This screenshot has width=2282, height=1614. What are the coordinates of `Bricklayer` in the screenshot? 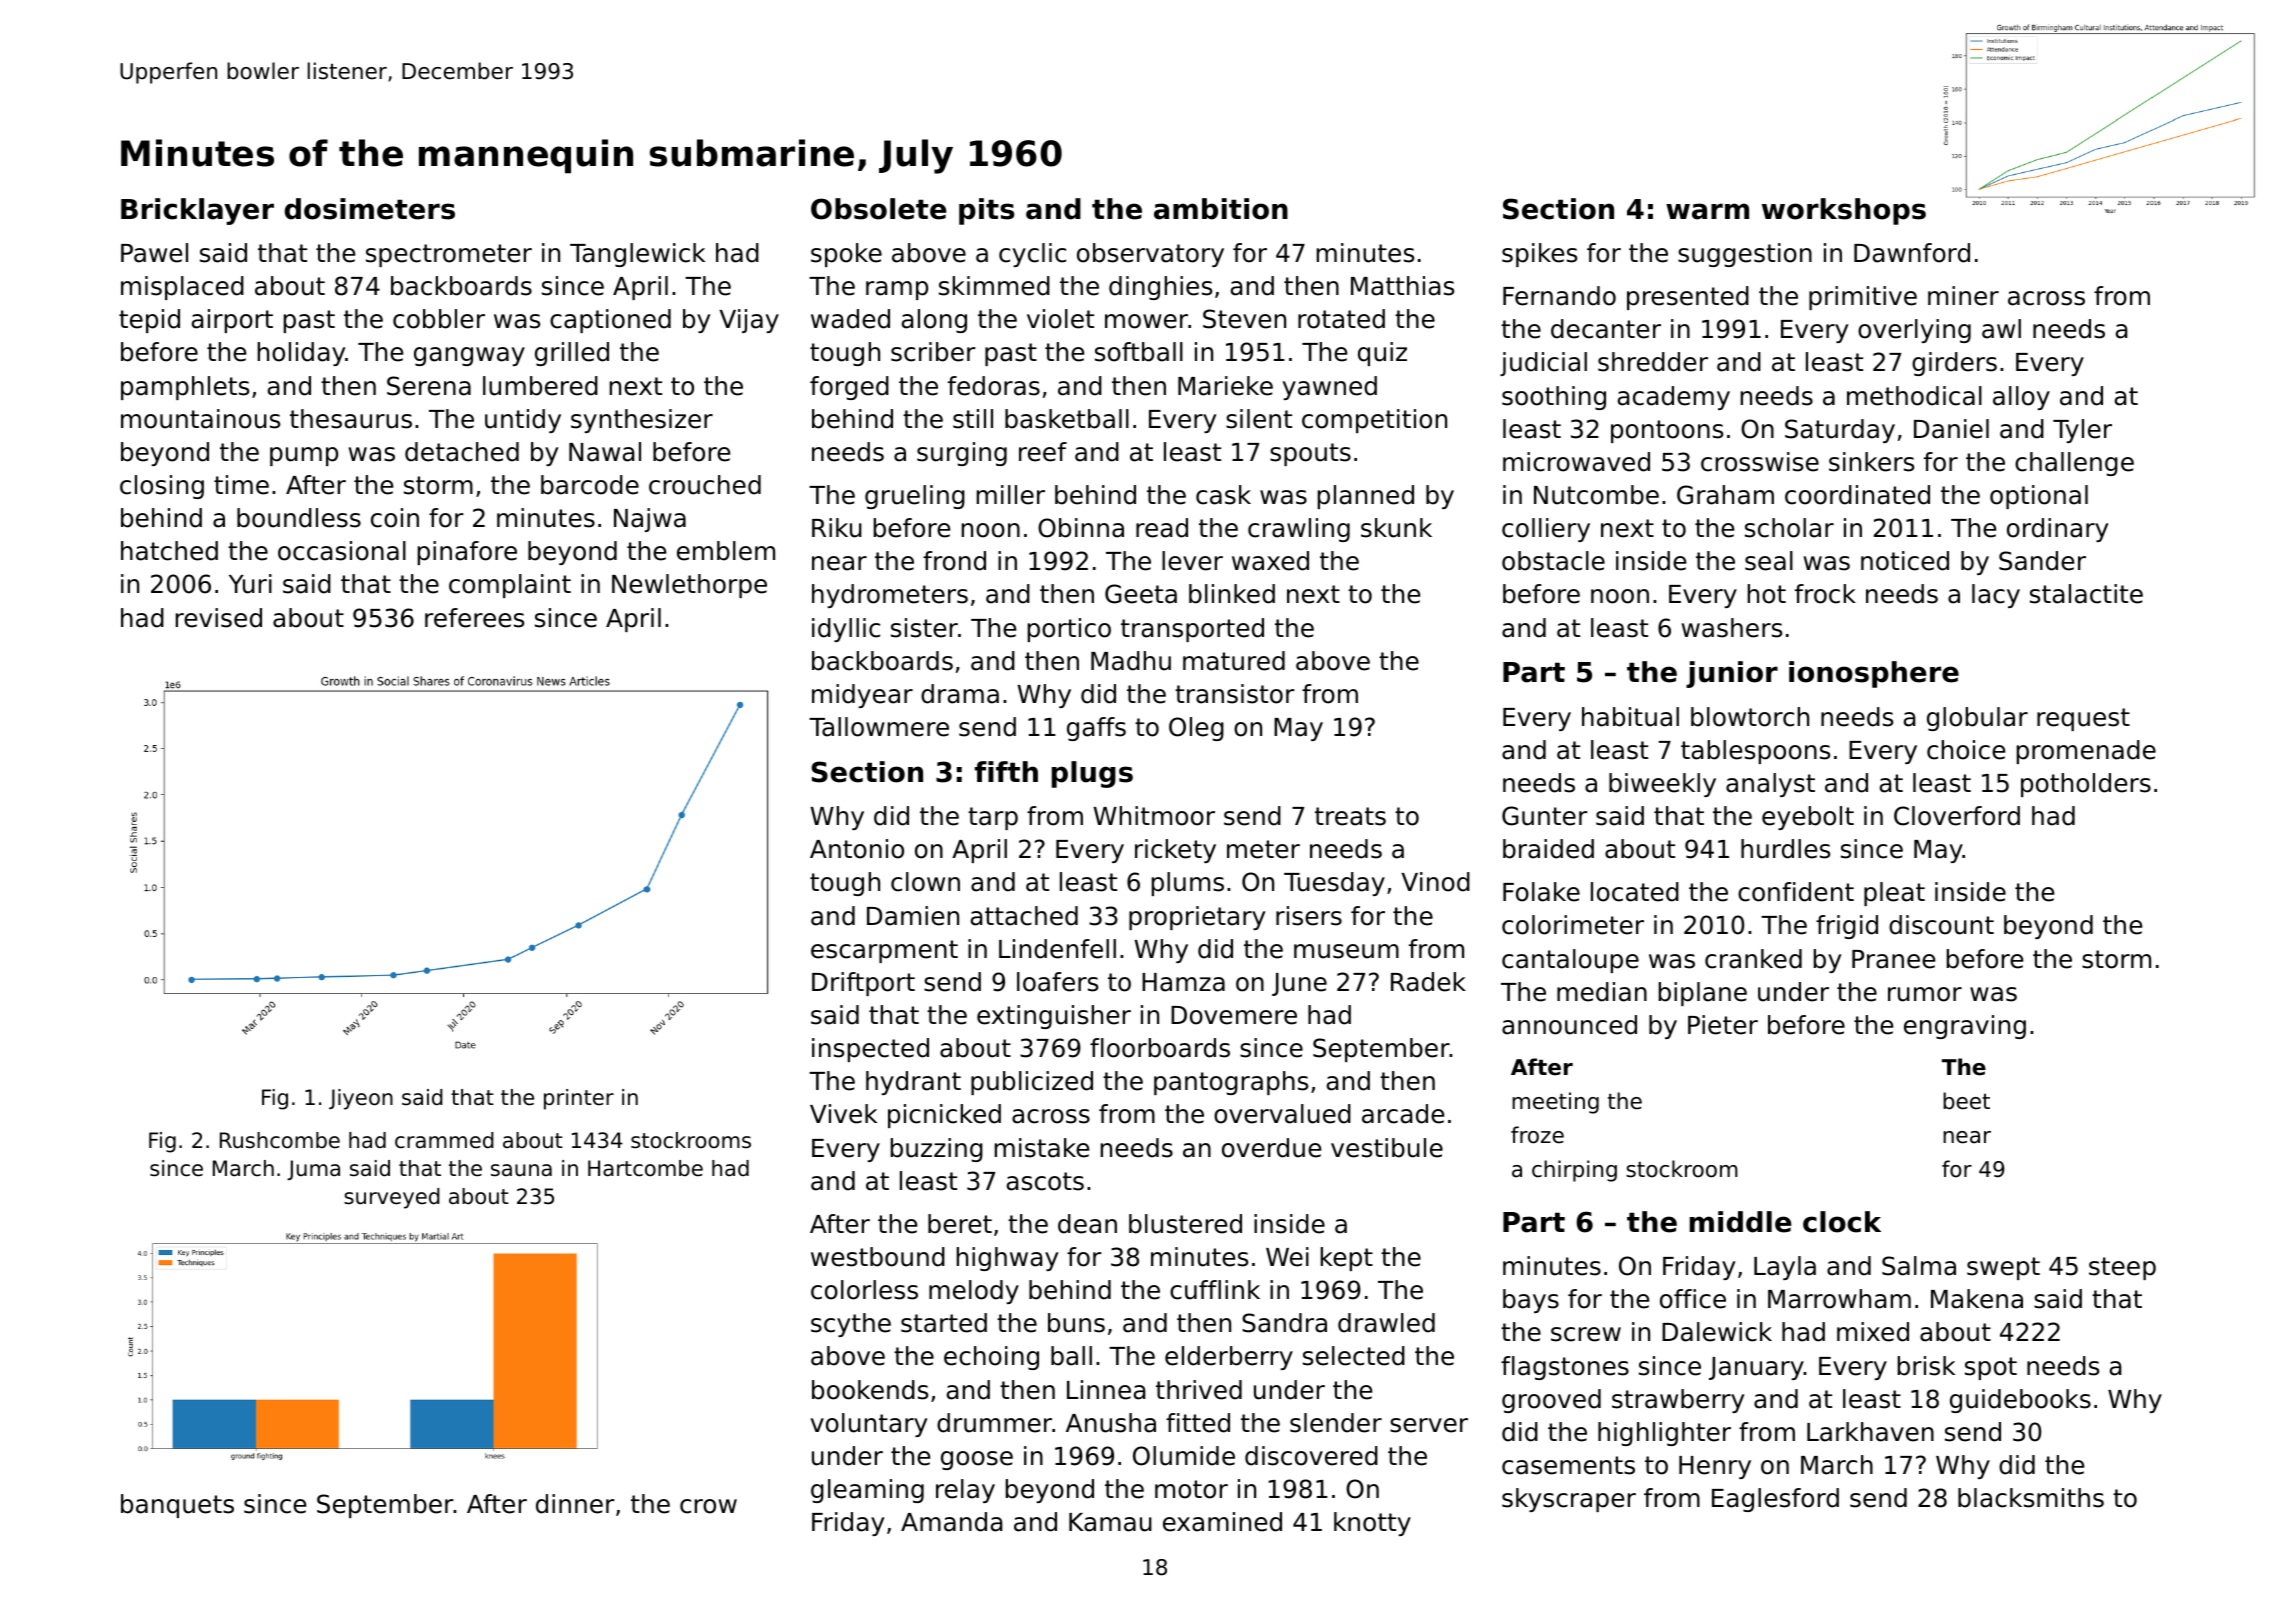 It's located at (197, 211).
